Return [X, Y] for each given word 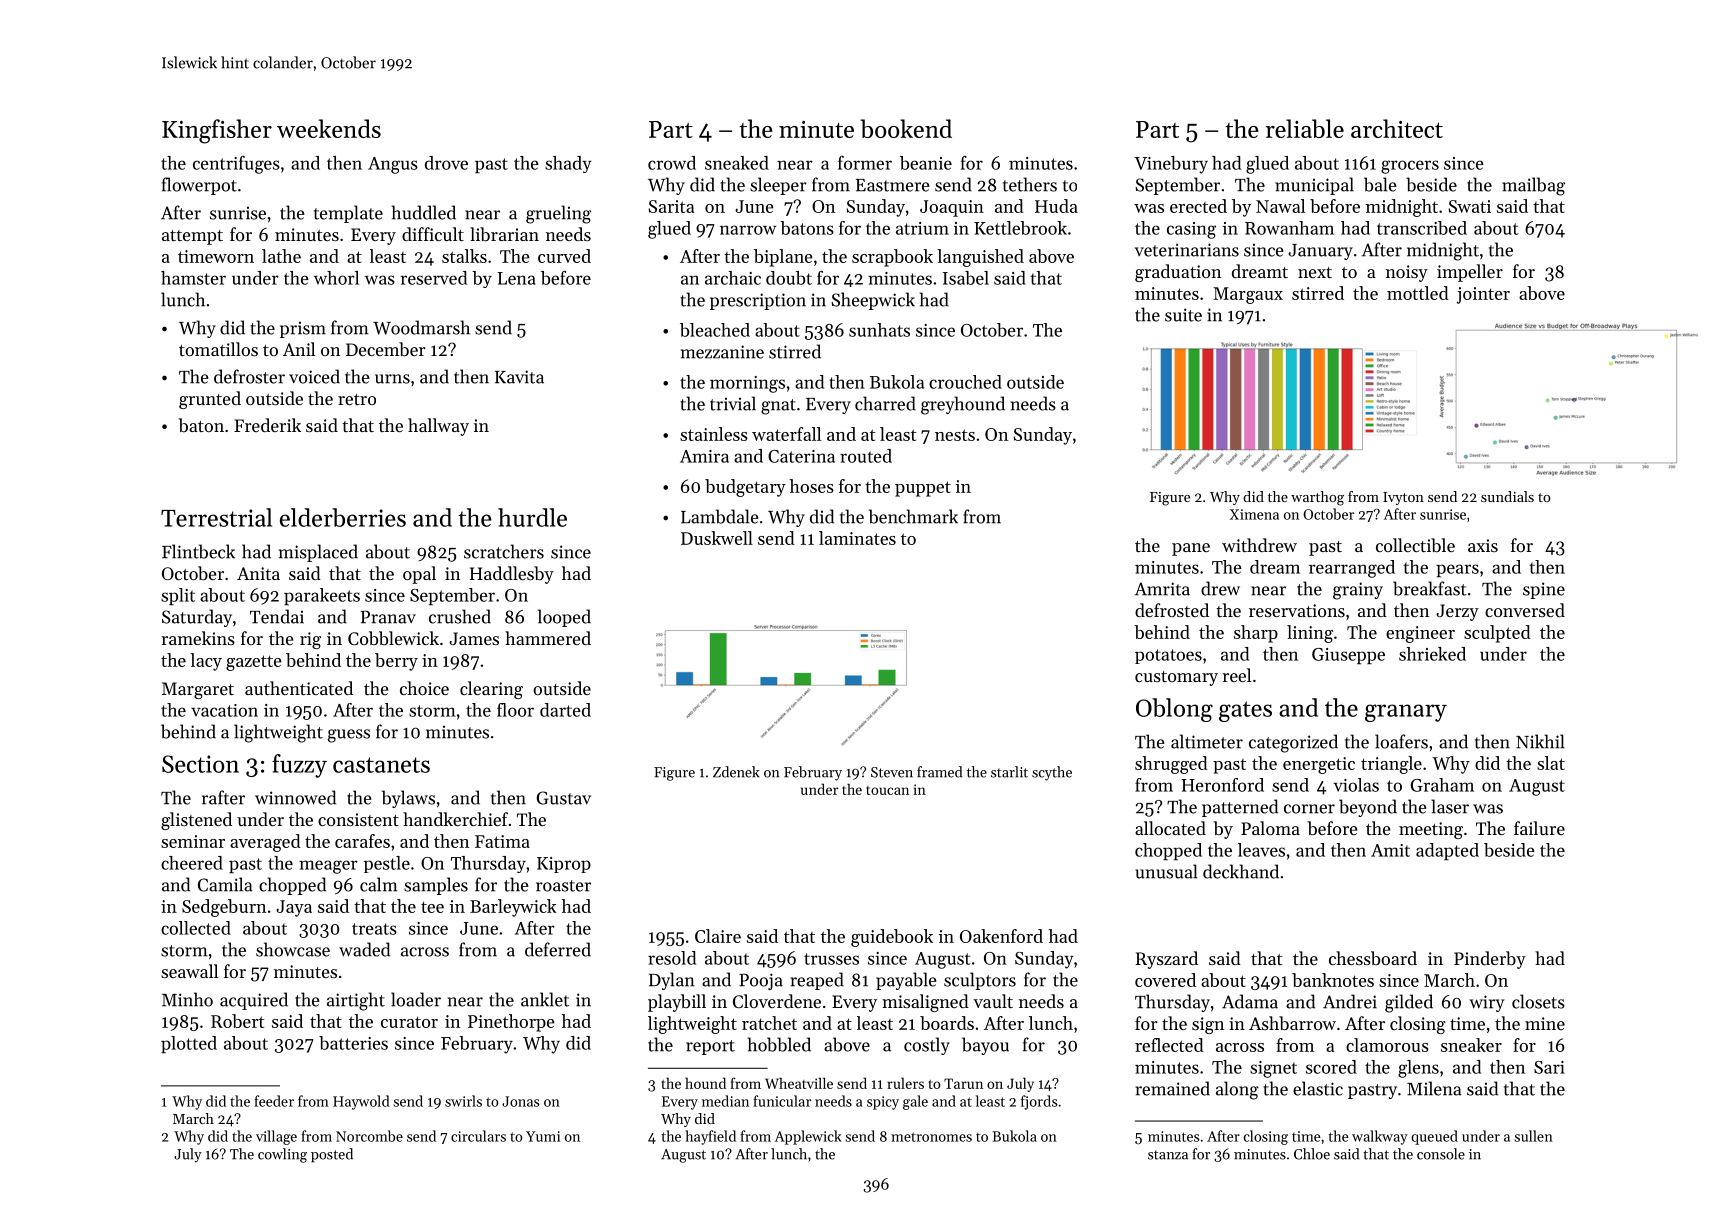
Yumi [543, 1136]
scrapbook [892, 258]
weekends [329, 128]
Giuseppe [1348, 656]
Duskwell [717, 538]
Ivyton [1403, 498]
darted [565, 710]
